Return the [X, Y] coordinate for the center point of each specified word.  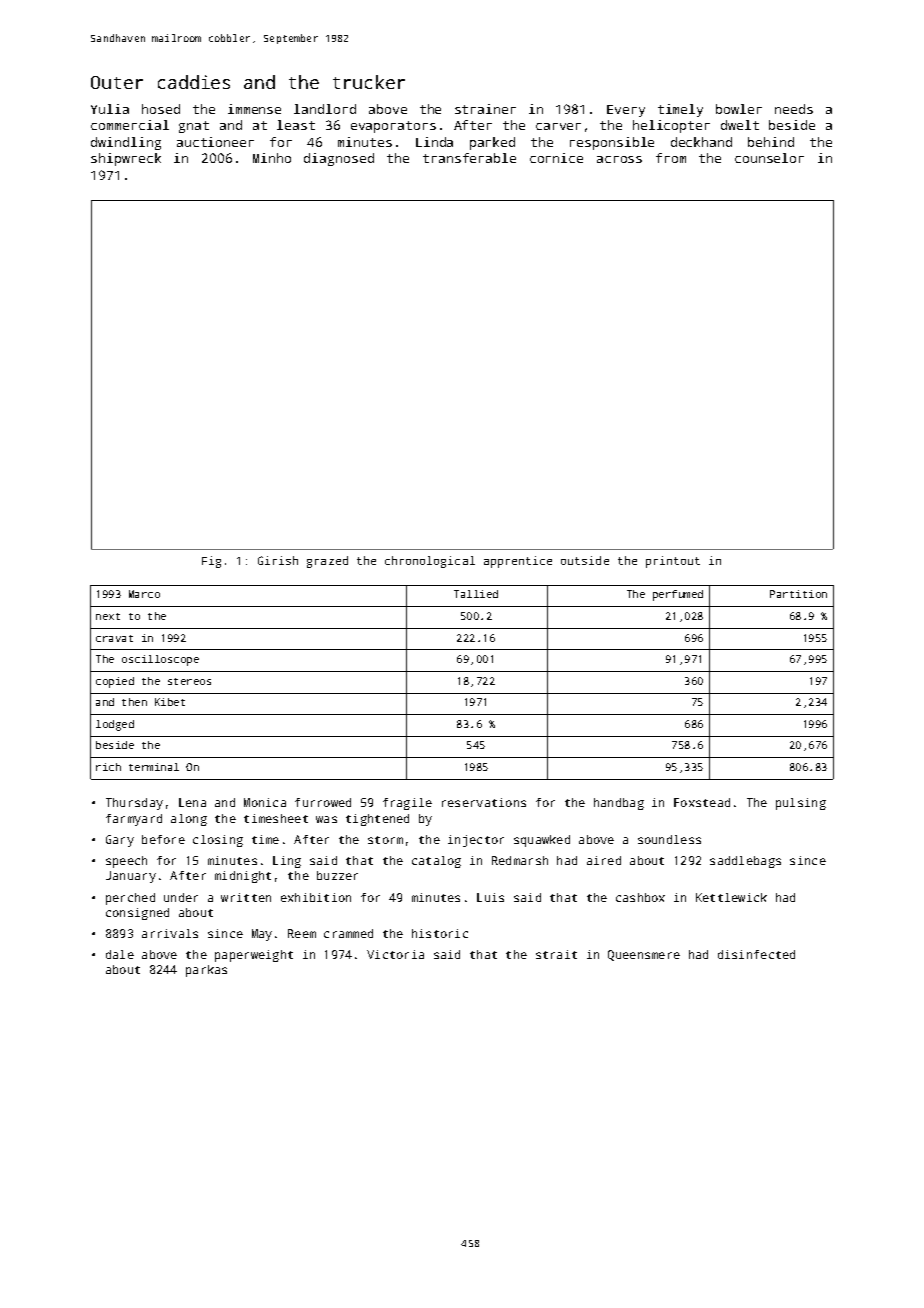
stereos [189, 681]
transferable [469, 158]
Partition [798, 594]
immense [254, 109]
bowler [739, 109]
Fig [211, 562]
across [619, 159]
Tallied [476, 594]
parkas [206, 971]
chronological [430, 562]
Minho [272, 158]
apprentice [518, 562]
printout [673, 562]
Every [626, 111]
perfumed [678, 595]
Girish [278, 560]
